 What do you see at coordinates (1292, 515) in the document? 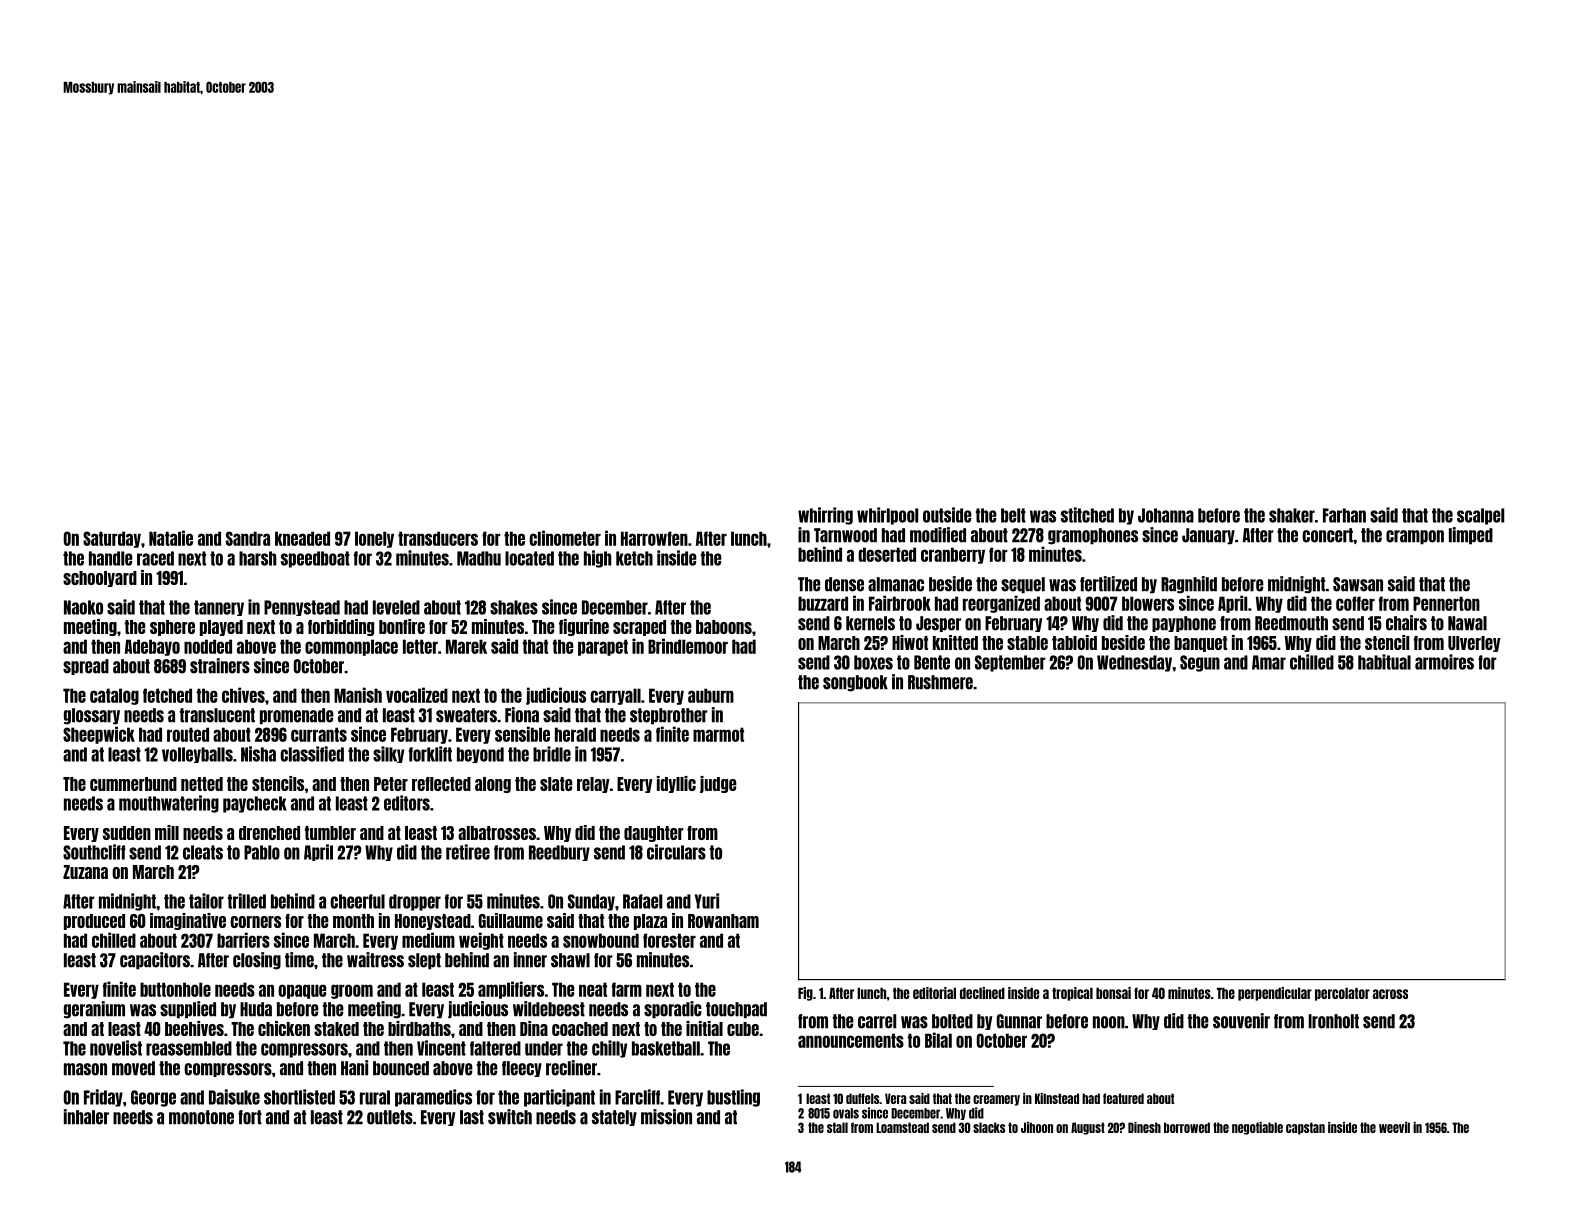
I see `shaker` at bounding box center [1292, 515].
